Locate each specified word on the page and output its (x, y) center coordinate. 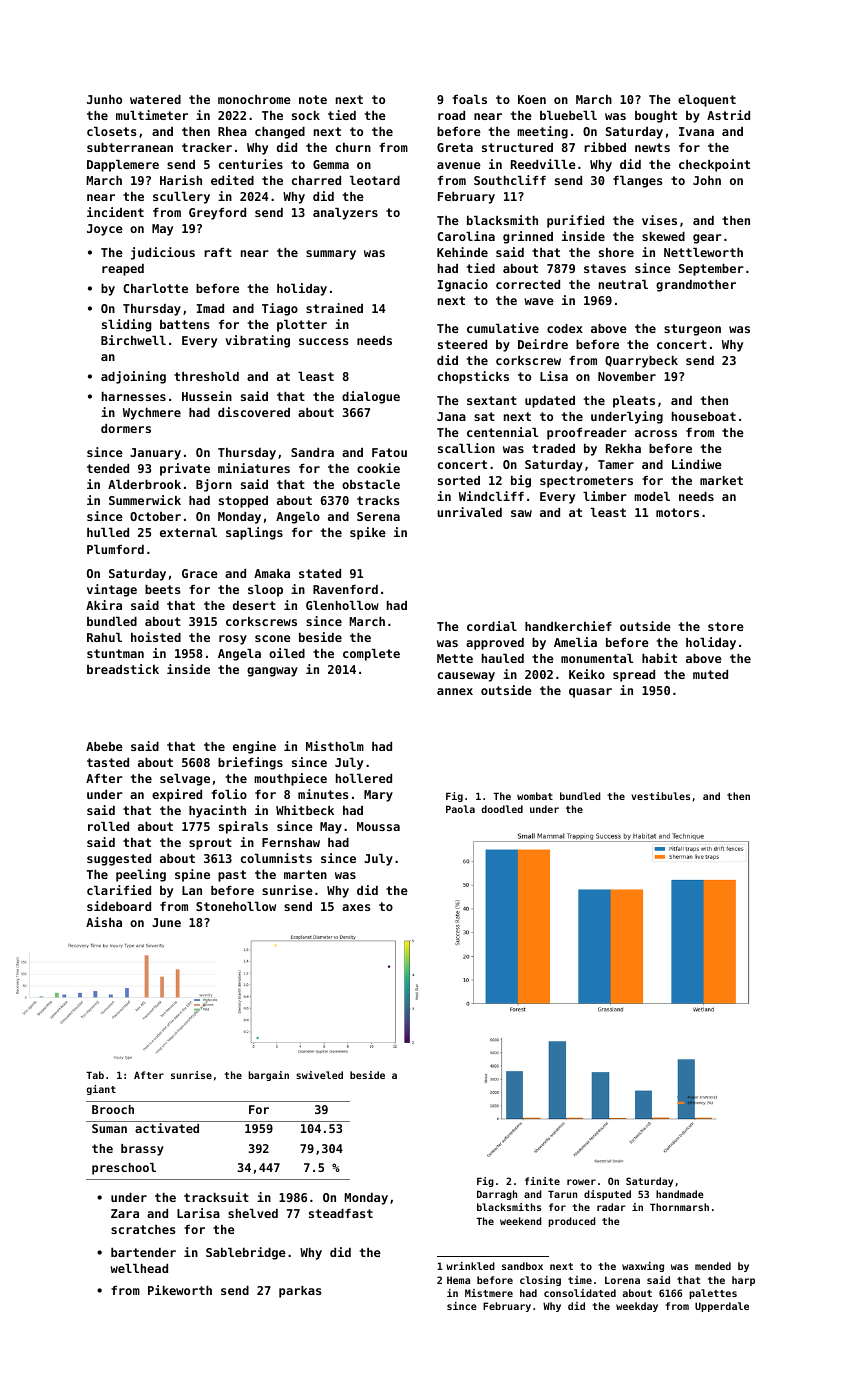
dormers (126, 428)
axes (356, 907)
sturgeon (692, 330)
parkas (300, 1292)
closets (112, 131)
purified (575, 221)
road (451, 115)
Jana (451, 416)
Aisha (104, 922)
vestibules (660, 796)
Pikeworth (180, 1290)
